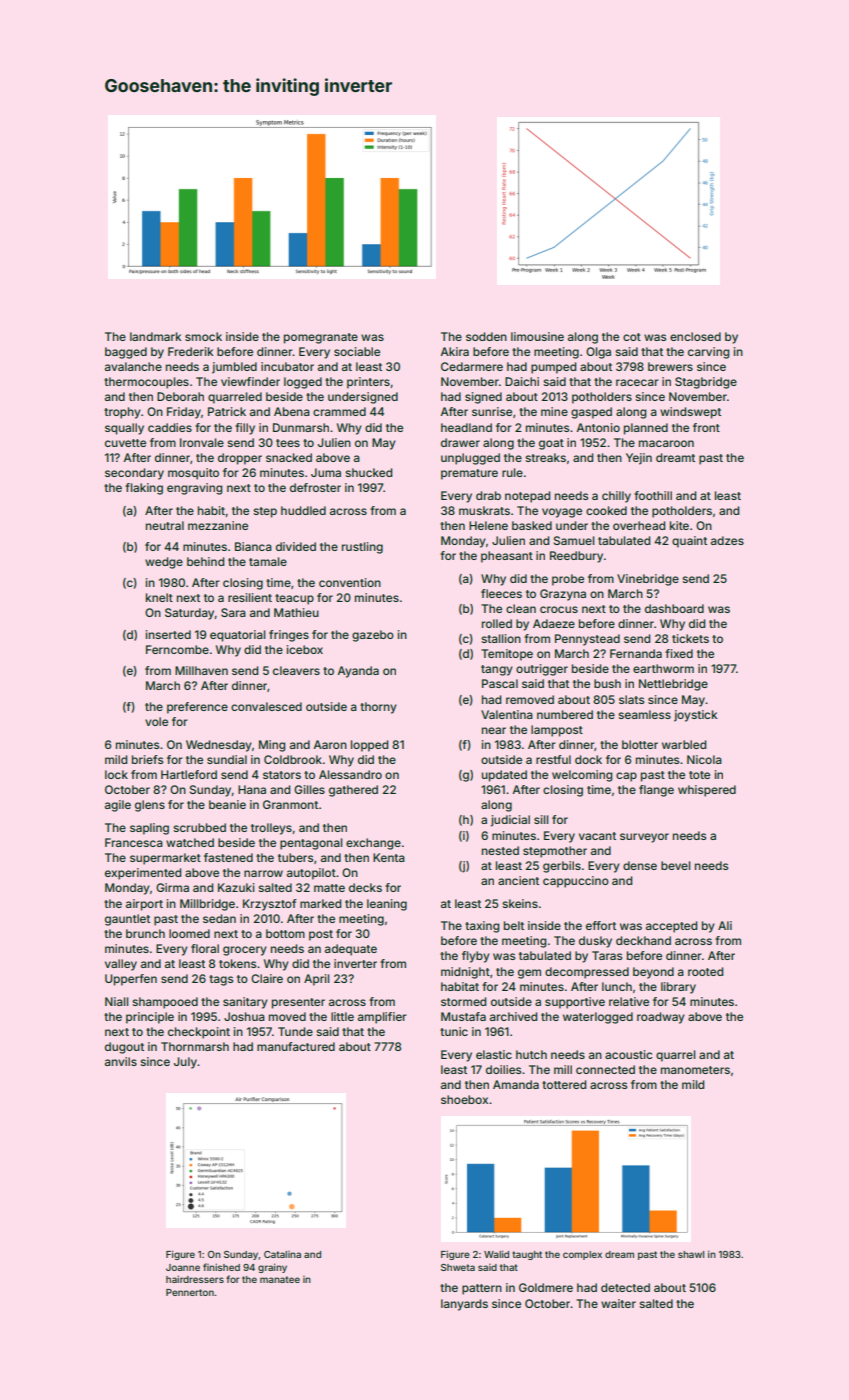  What do you see at coordinates (321, 338) in the page?
I see `pomegranate` at bounding box center [321, 338].
